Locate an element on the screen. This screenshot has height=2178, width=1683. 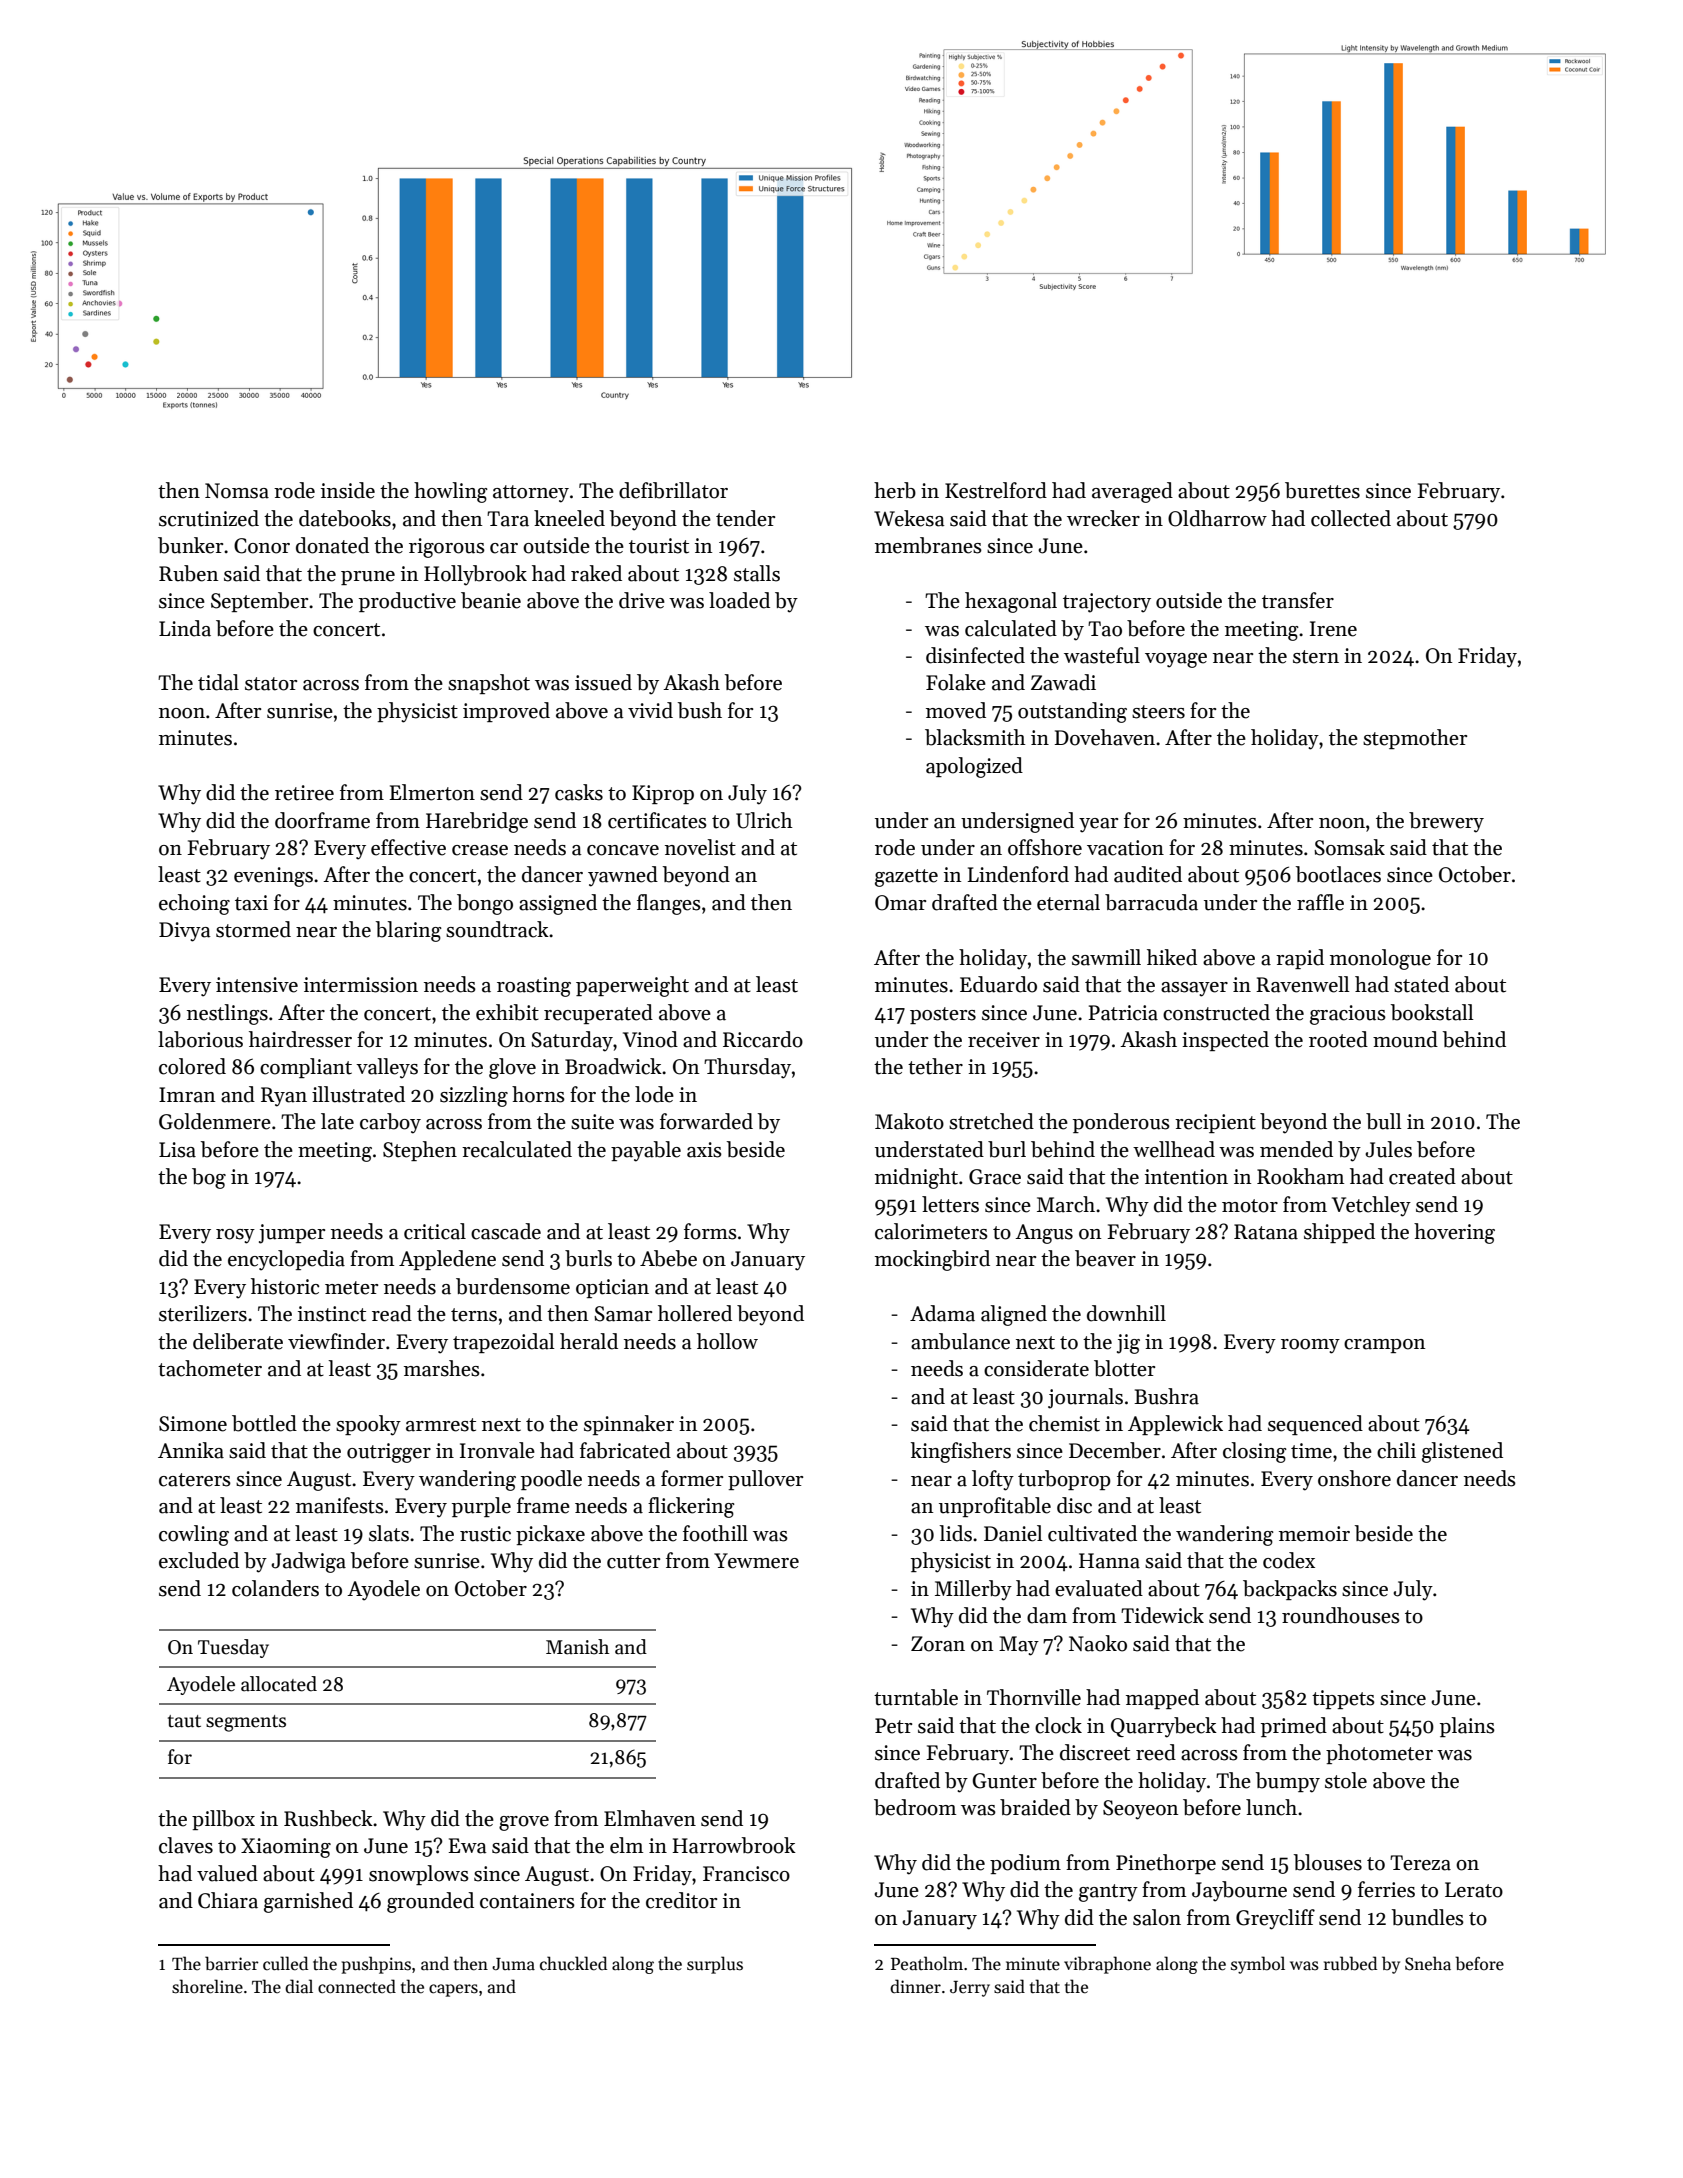
Chiara is located at coordinates (228, 1900).
